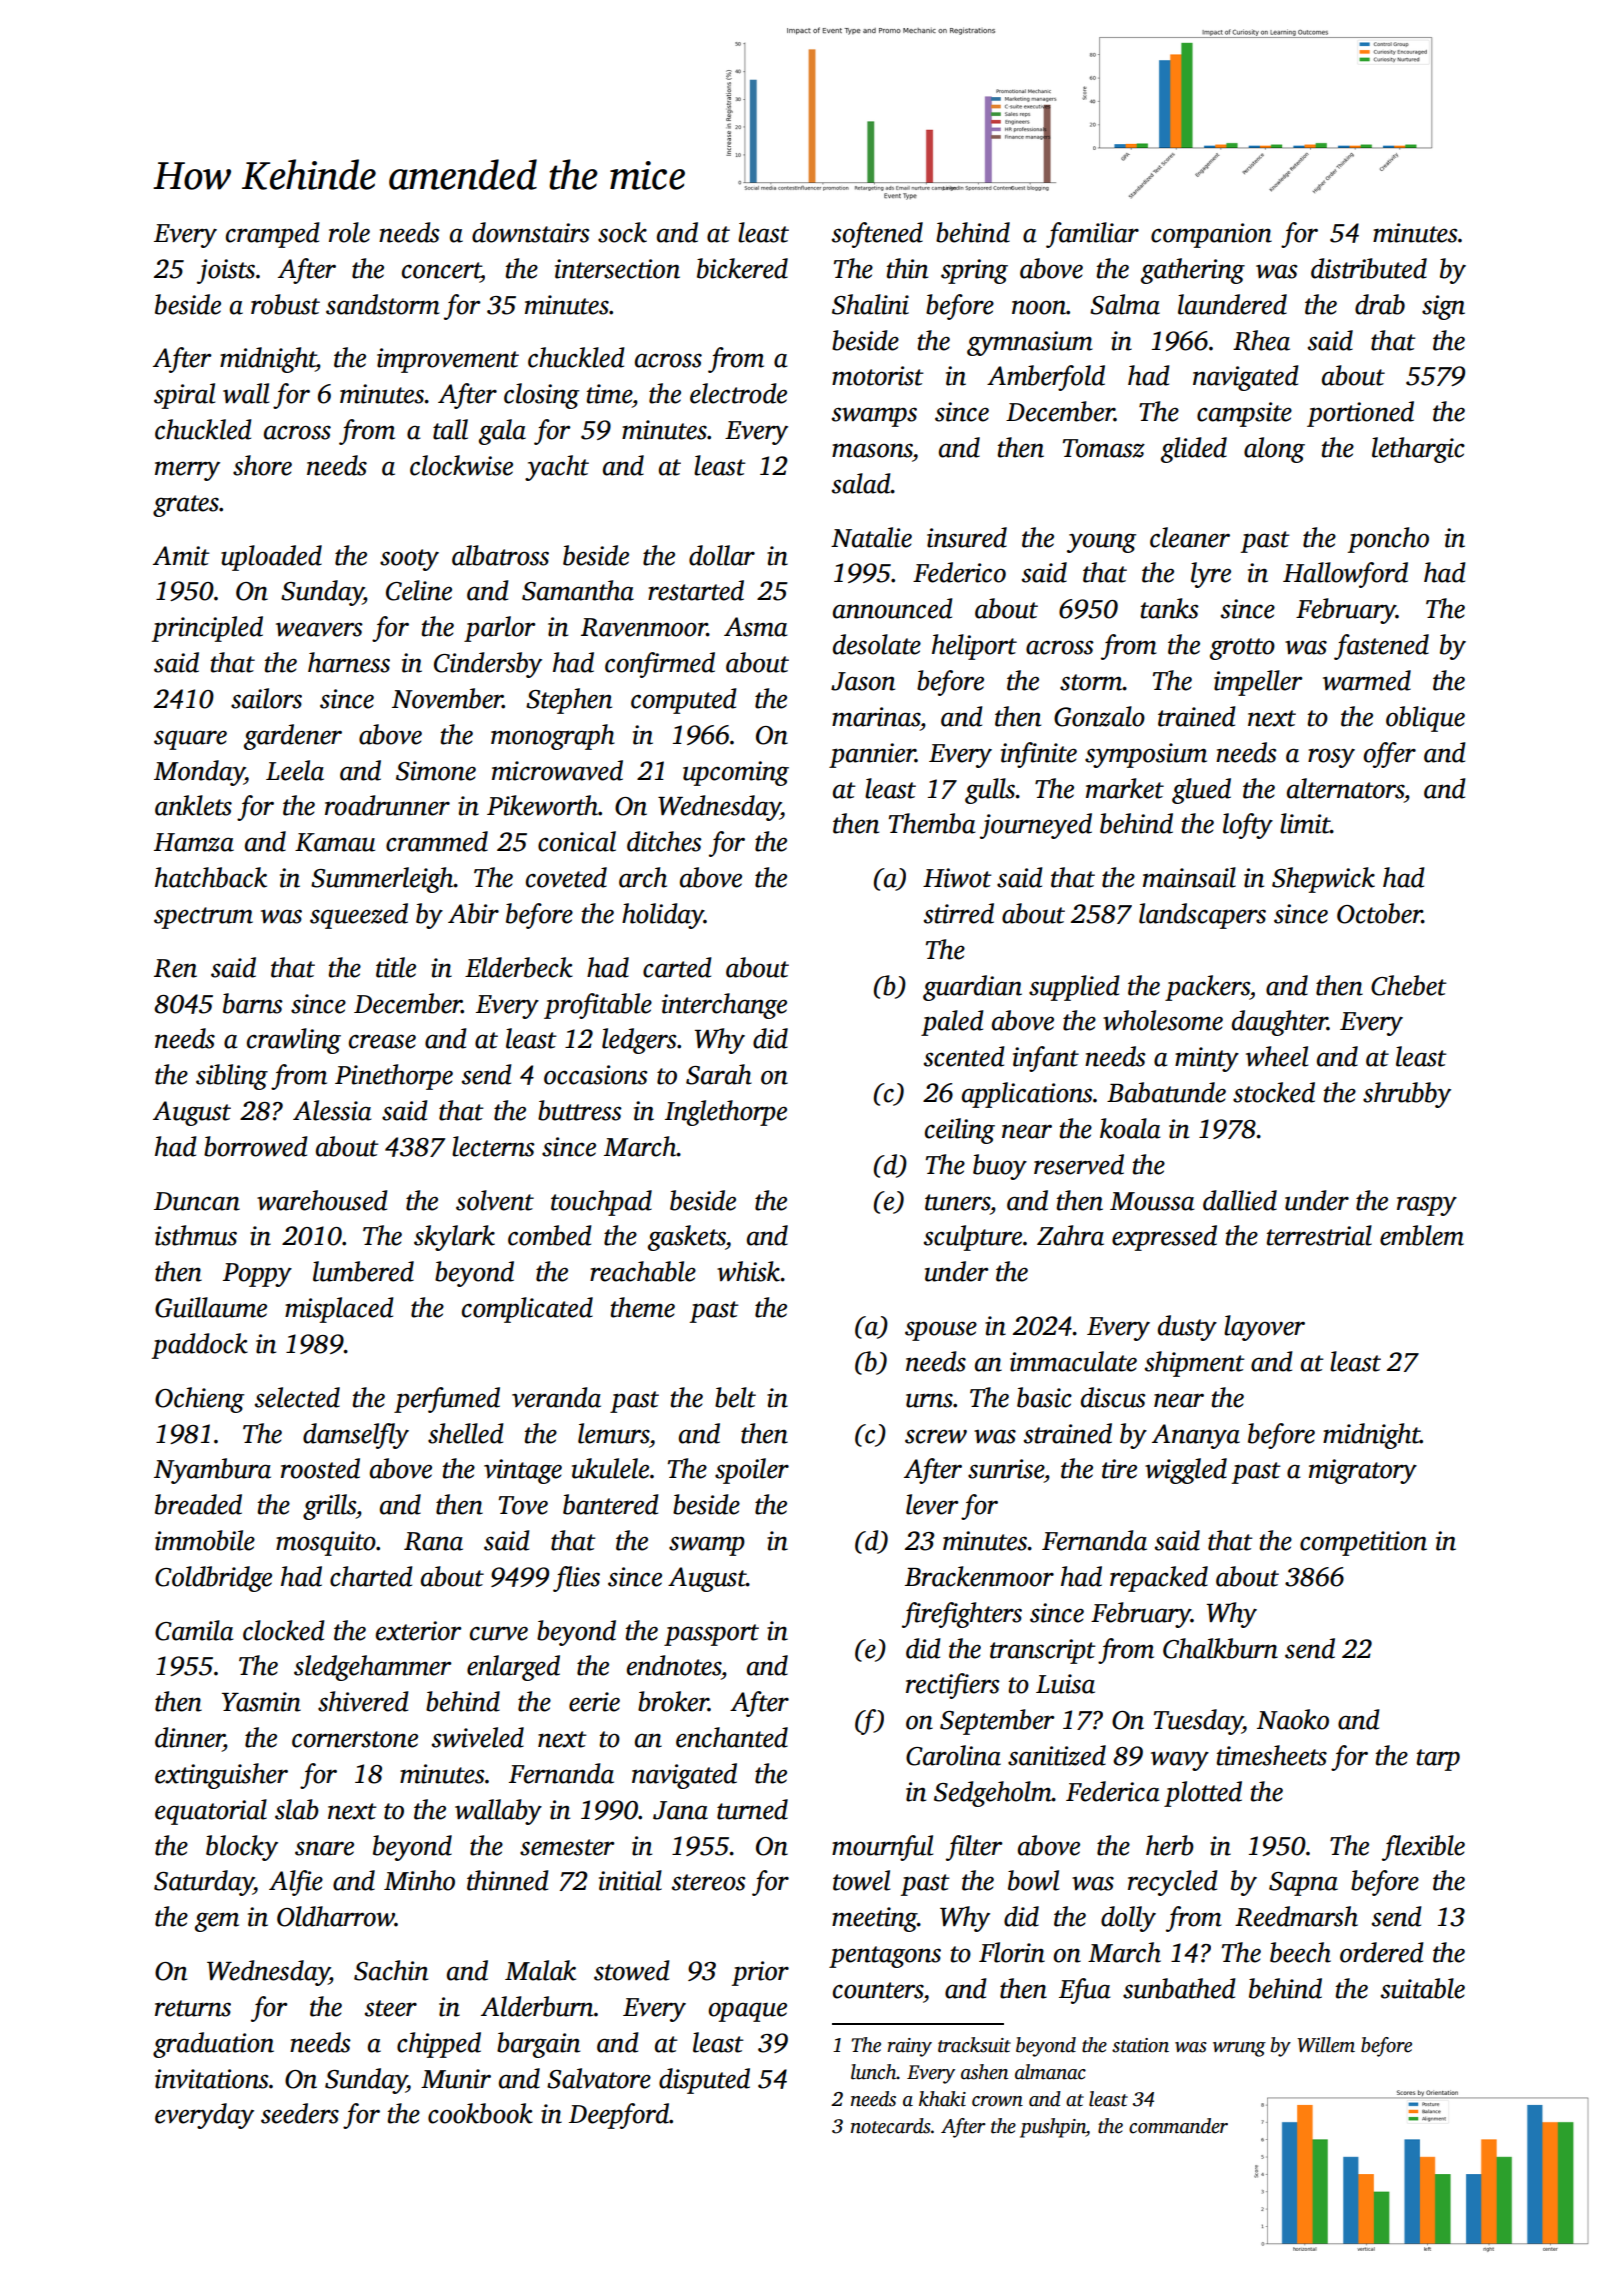 This document has width=1620, height=2292. I want to click on oblique, so click(1425, 719).
